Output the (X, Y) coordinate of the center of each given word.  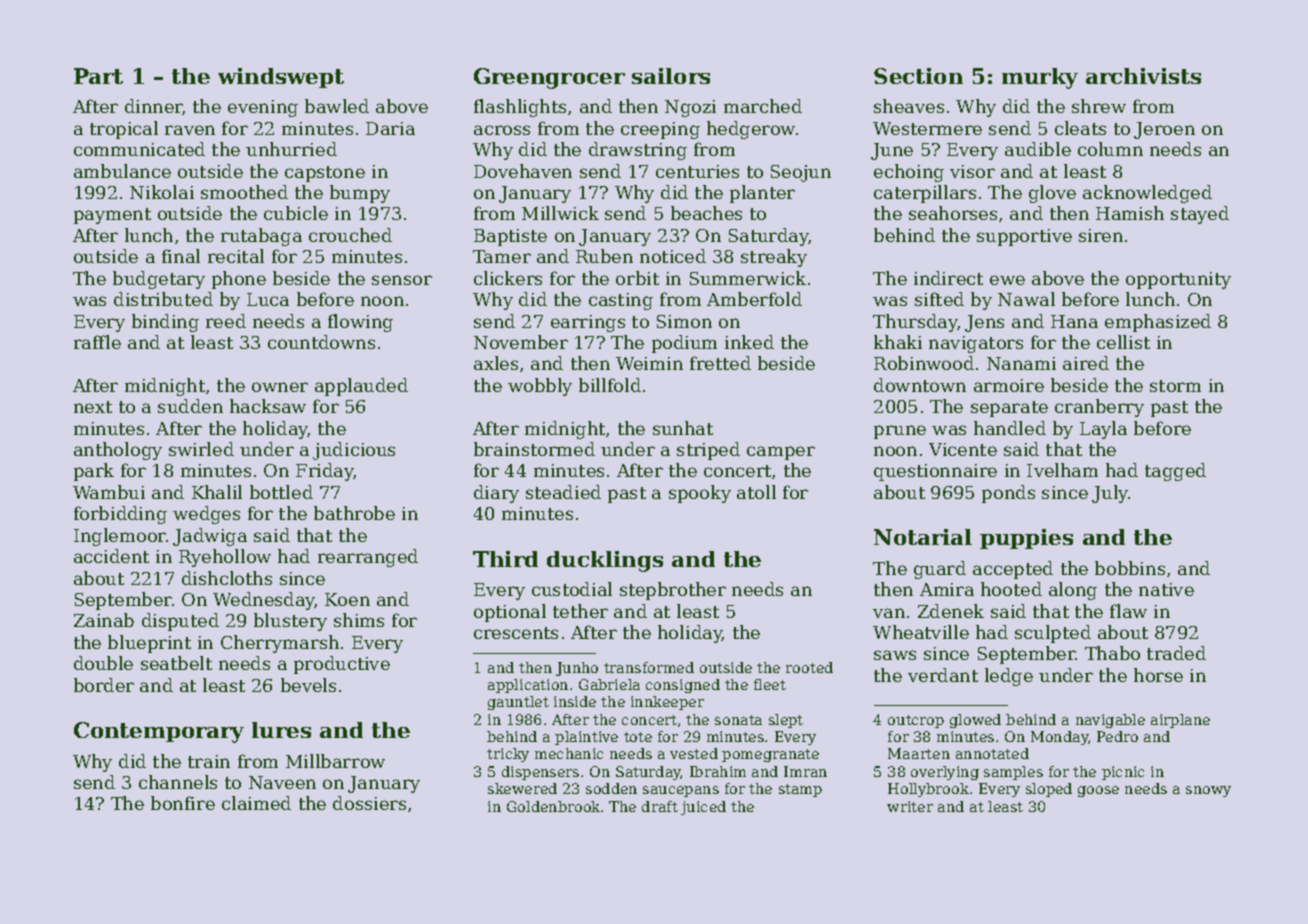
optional (510, 613)
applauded (361, 387)
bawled (337, 106)
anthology (118, 451)
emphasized (1158, 323)
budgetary (159, 280)
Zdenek (951, 611)
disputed (180, 622)
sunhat (683, 428)
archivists (1143, 76)
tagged (1175, 472)
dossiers (369, 803)
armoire (1009, 385)
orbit (637, 278)
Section (918, 76)
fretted (720, 363)
